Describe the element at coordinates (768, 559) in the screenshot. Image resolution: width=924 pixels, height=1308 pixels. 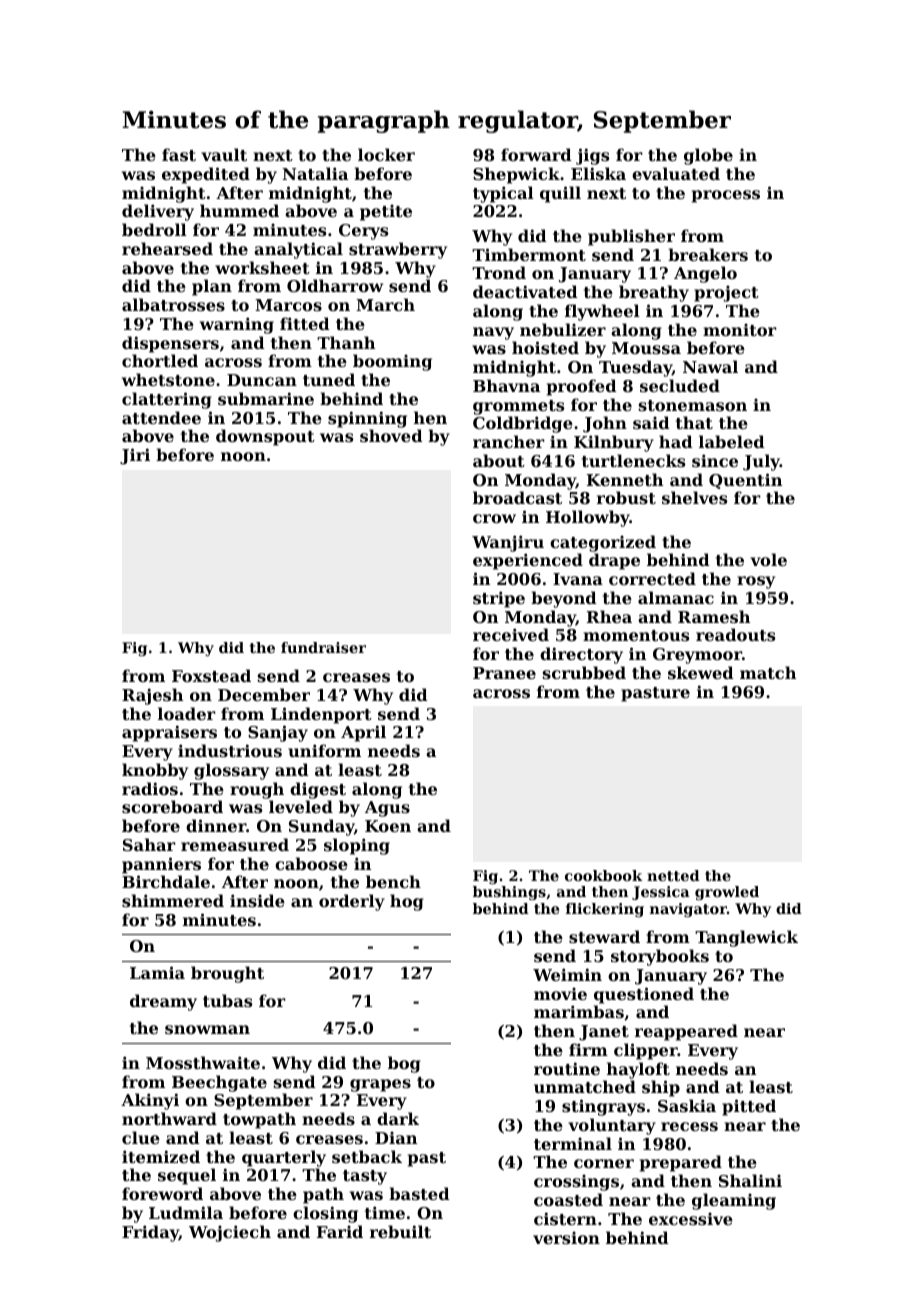
I see `vole` at that location.
